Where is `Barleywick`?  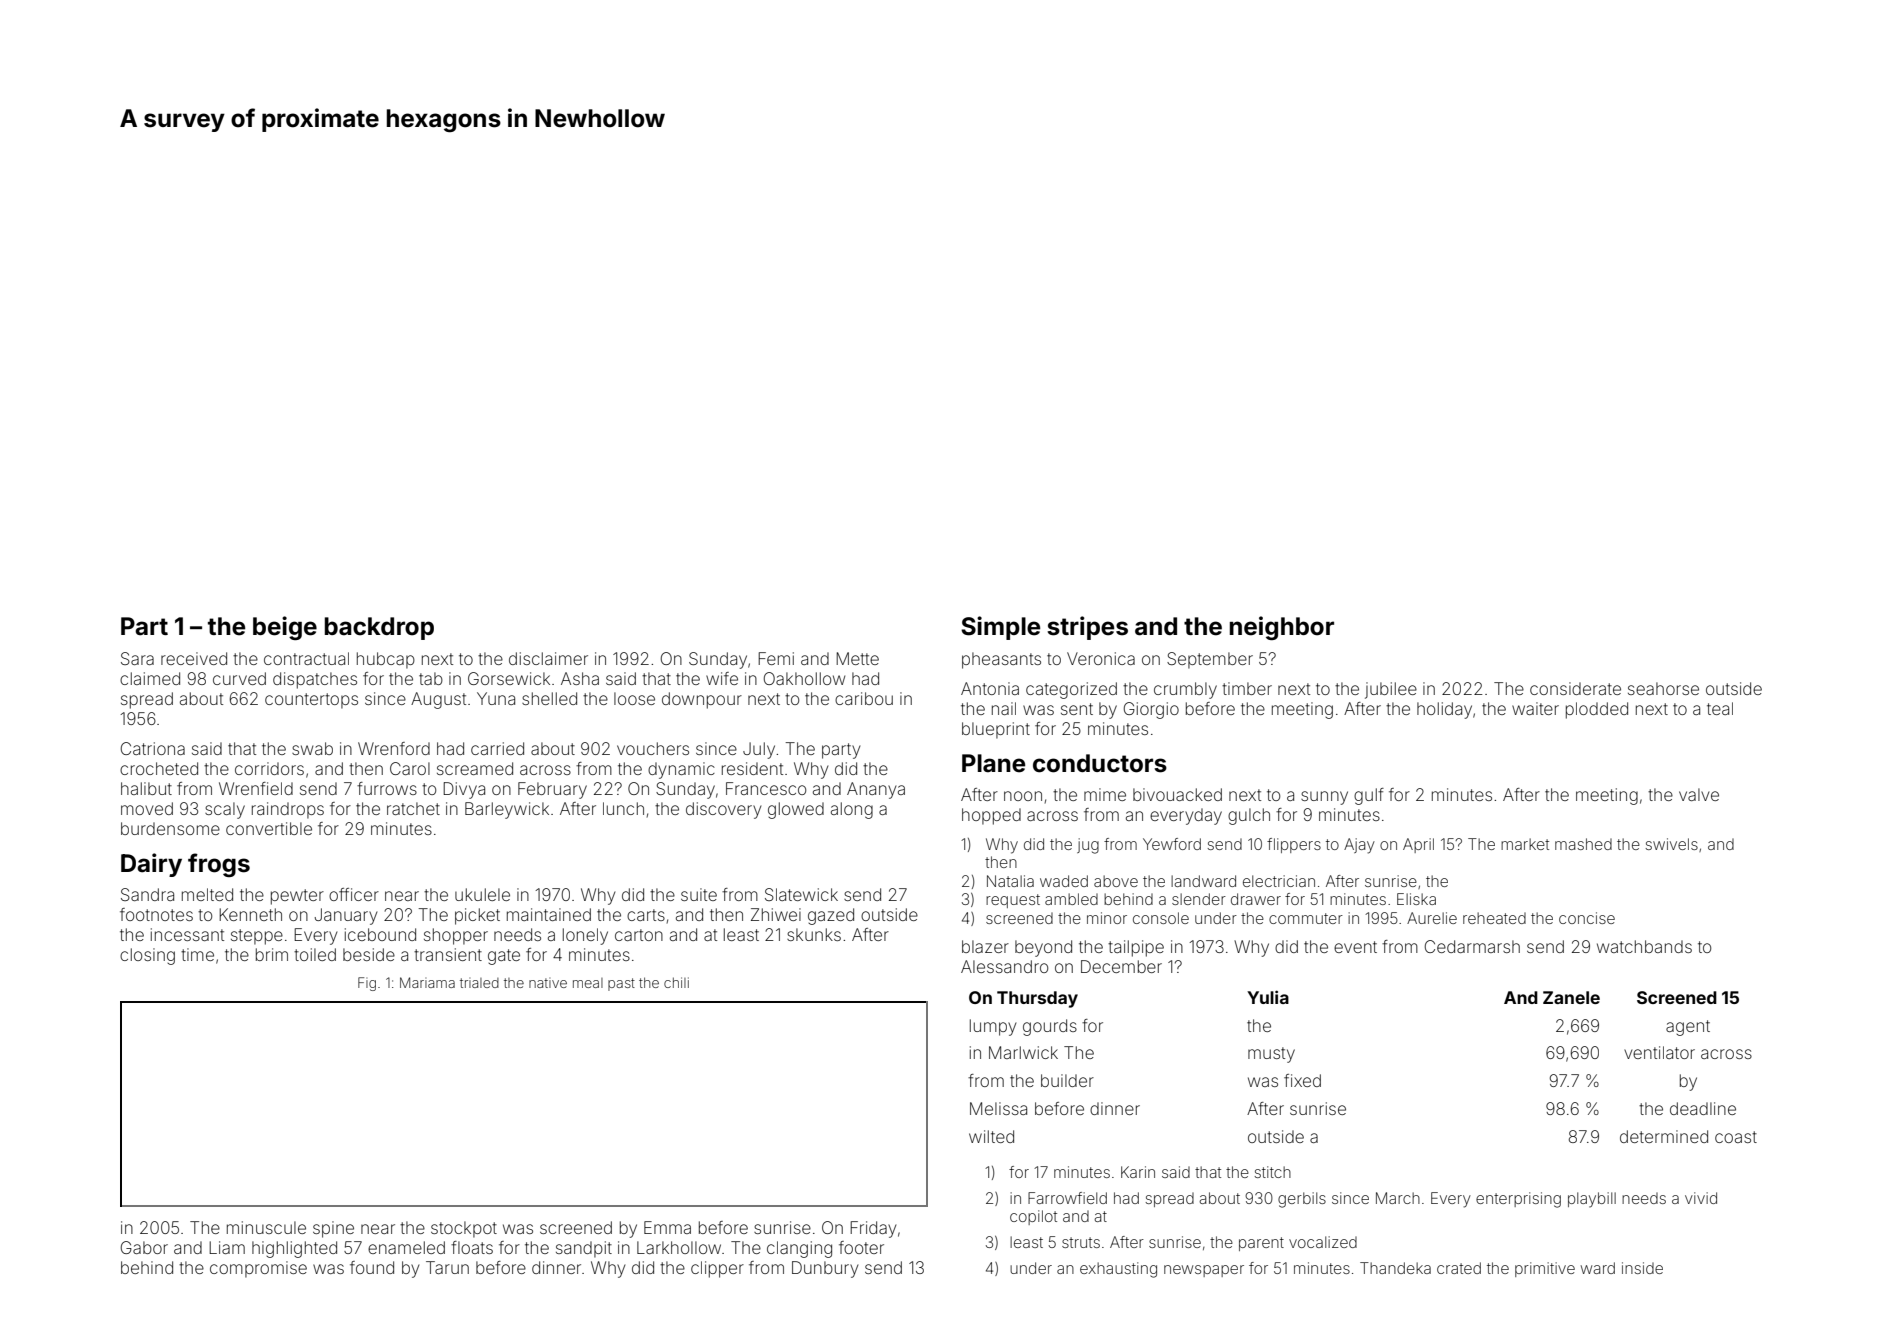
Barleywick is located at coordinates (507, 810).
